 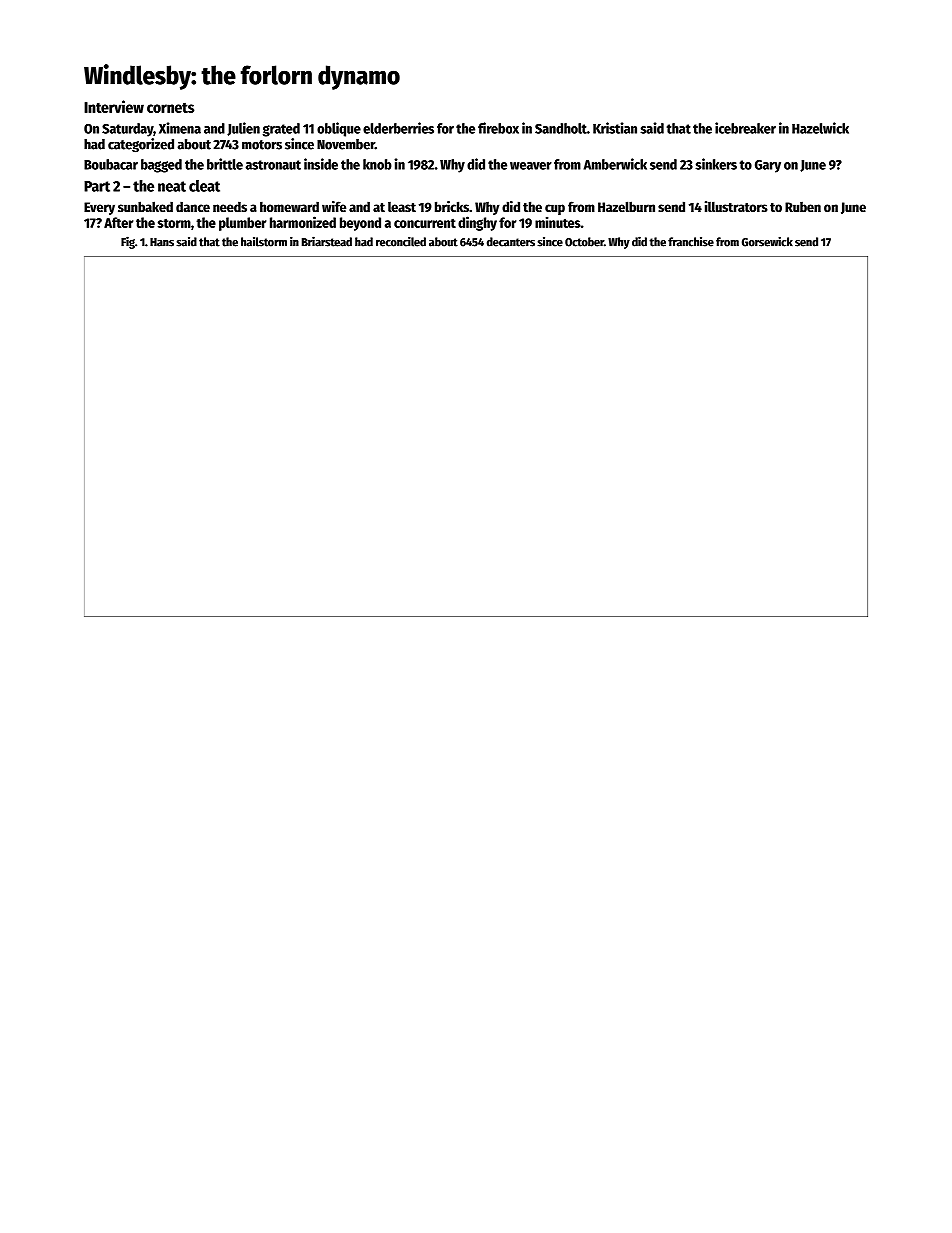 I want to click on Interview, so click(x=114, y=106).
